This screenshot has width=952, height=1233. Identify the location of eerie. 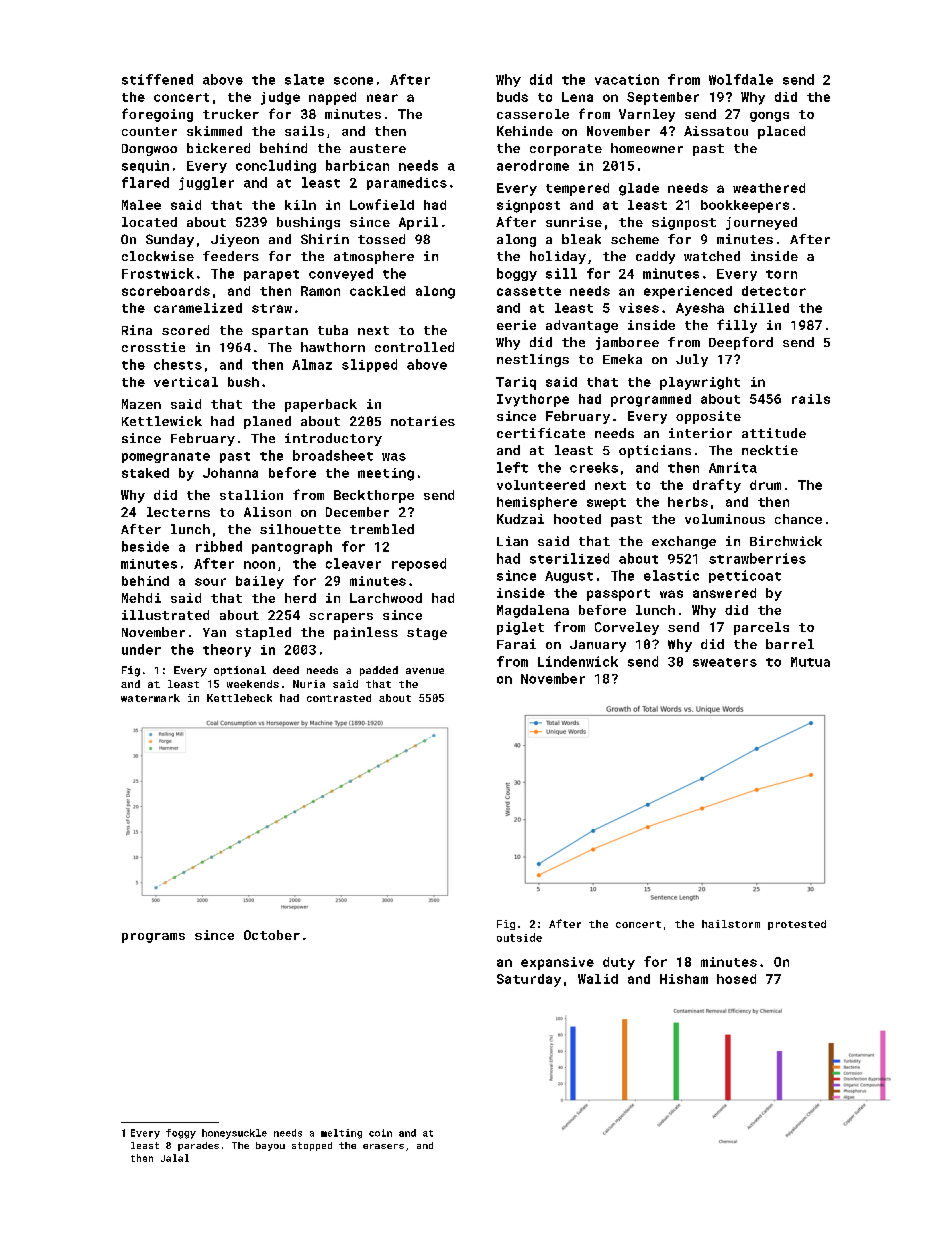
(516, 325).
